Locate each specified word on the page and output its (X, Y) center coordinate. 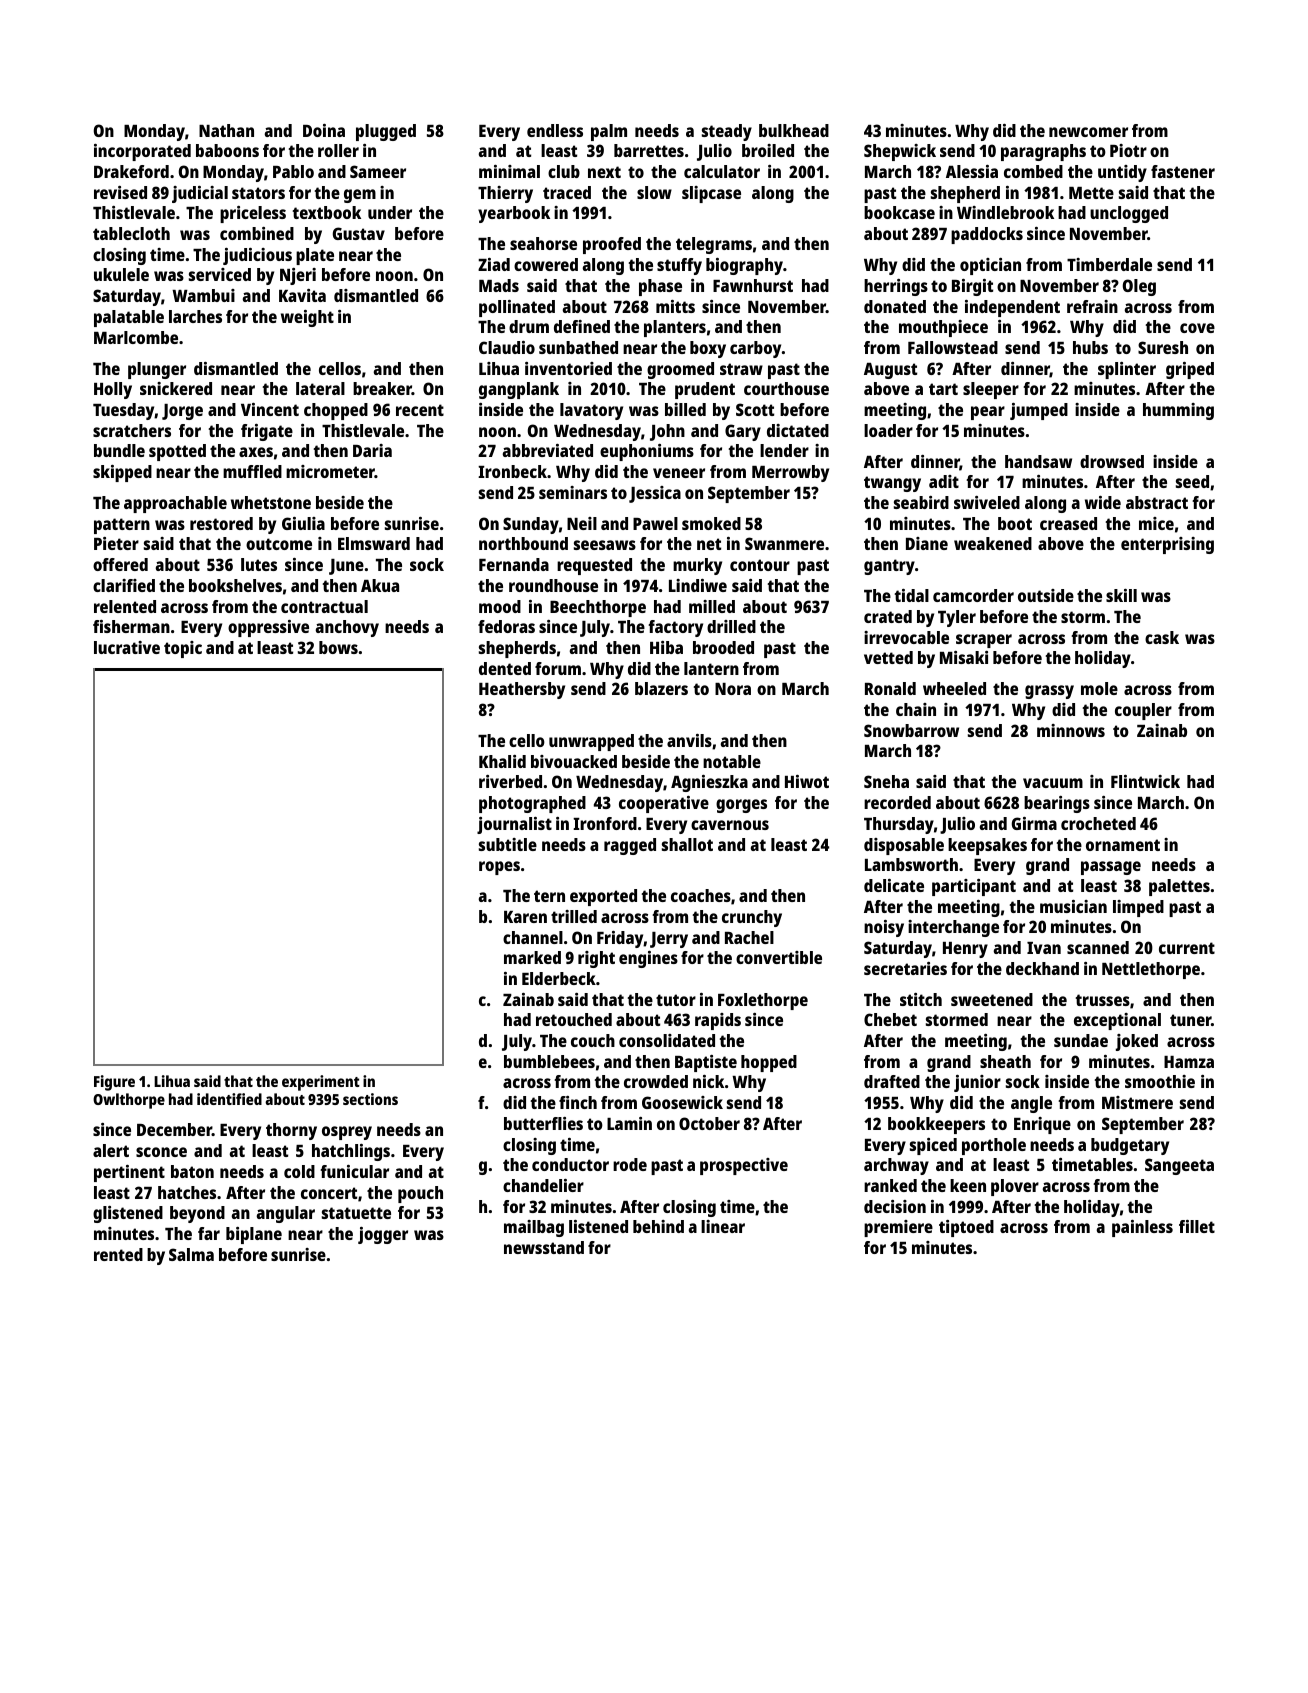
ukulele (121, 274)
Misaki (964, 657)
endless (555, 130)
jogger (383, 1235)
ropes (499, 868)
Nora (733, 689)
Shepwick (900, 152)
